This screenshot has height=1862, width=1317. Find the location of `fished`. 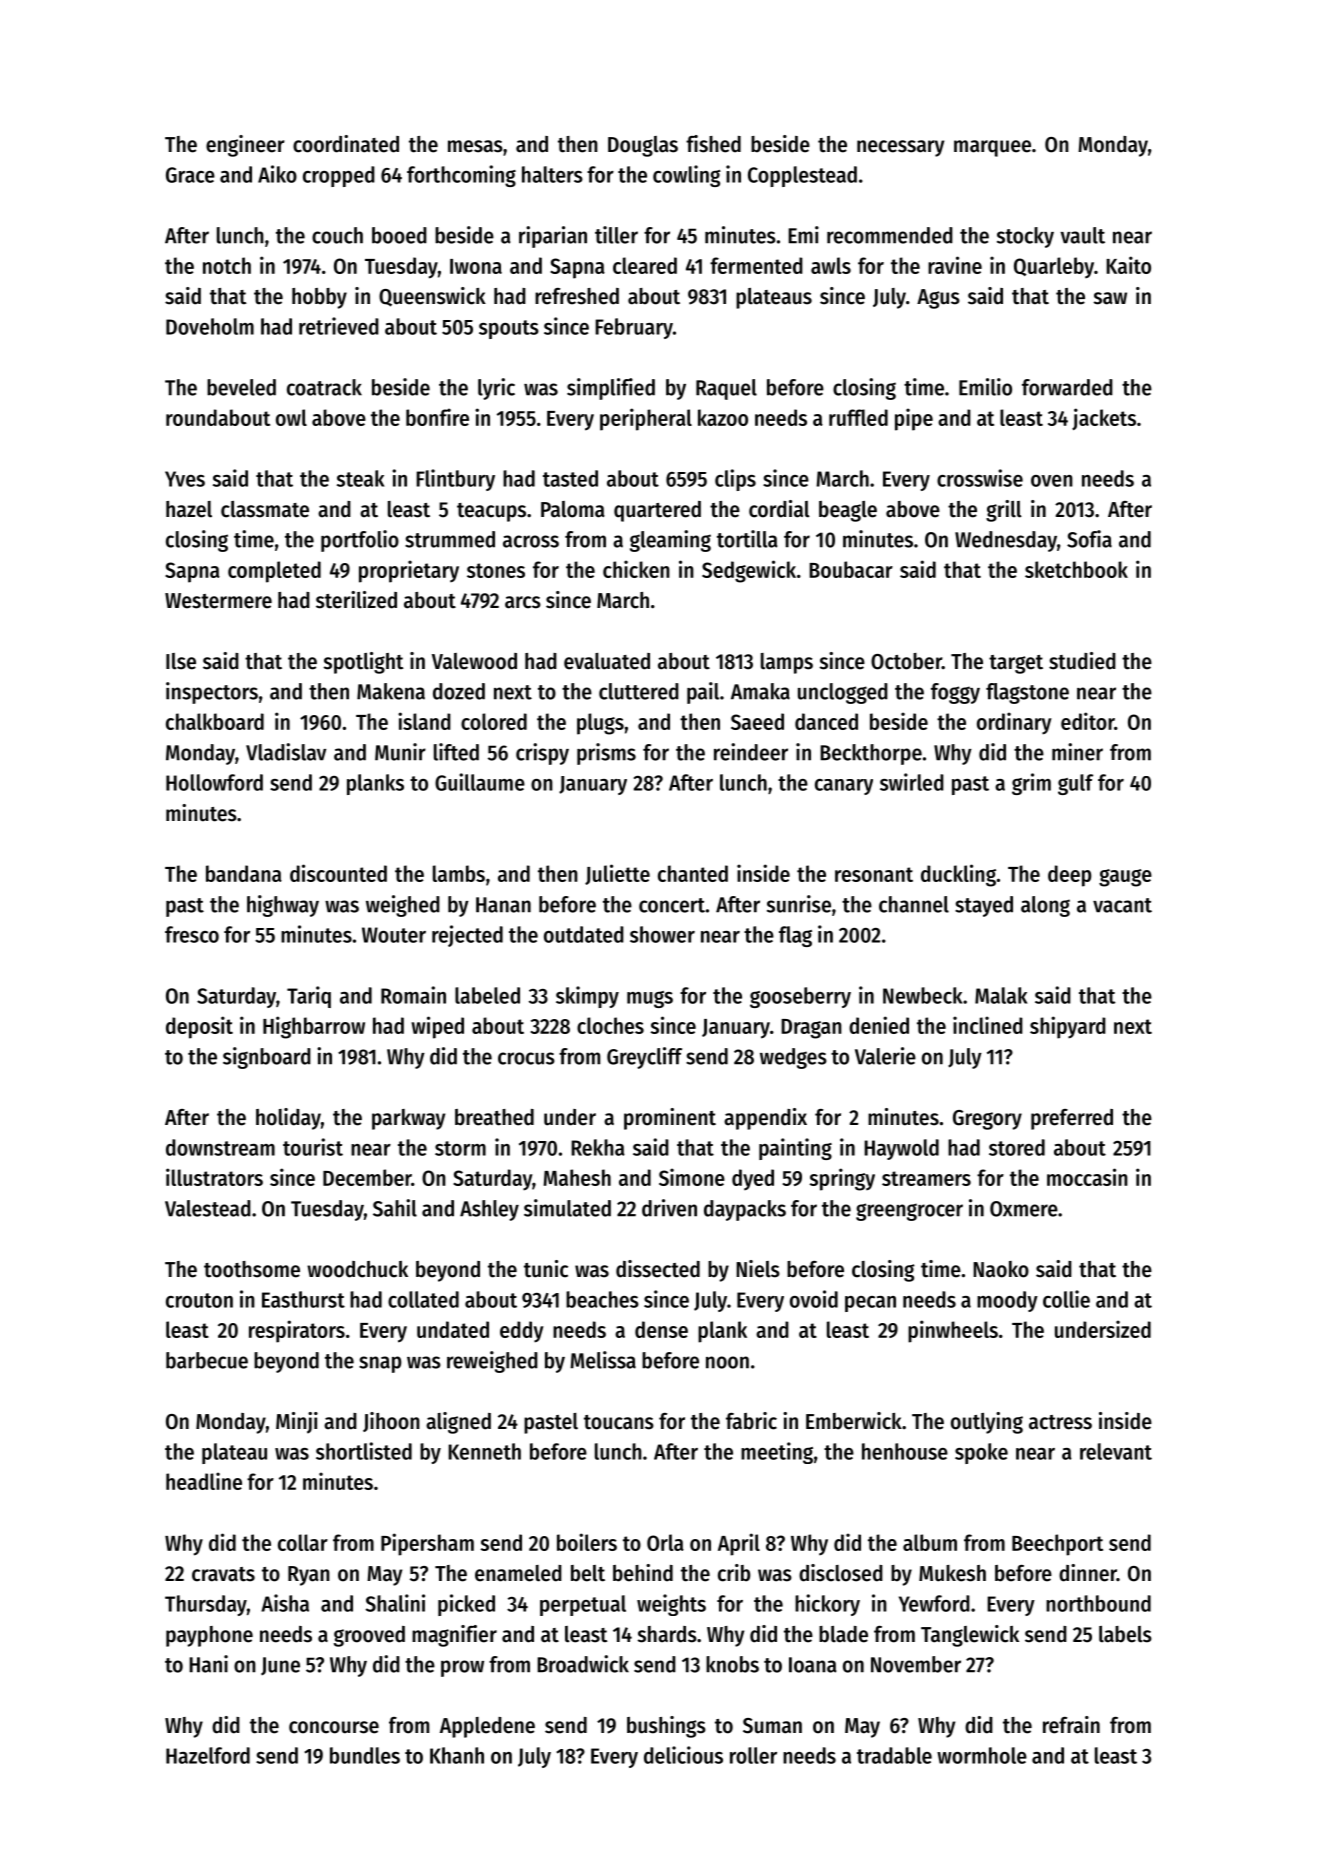

fished is located at coordinates (713, 144).
